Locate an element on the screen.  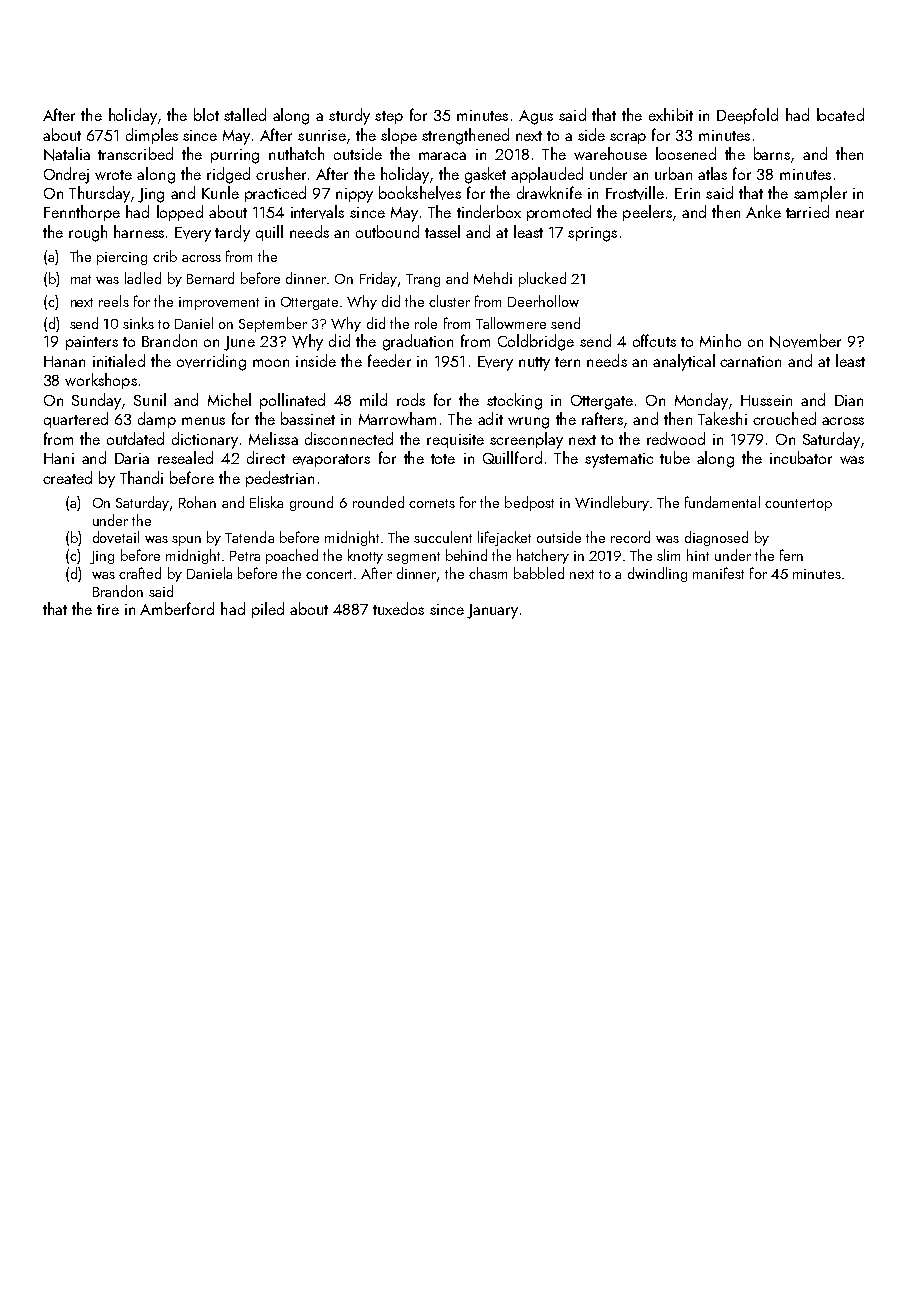
outbound is located at coordinates (387, 231).
